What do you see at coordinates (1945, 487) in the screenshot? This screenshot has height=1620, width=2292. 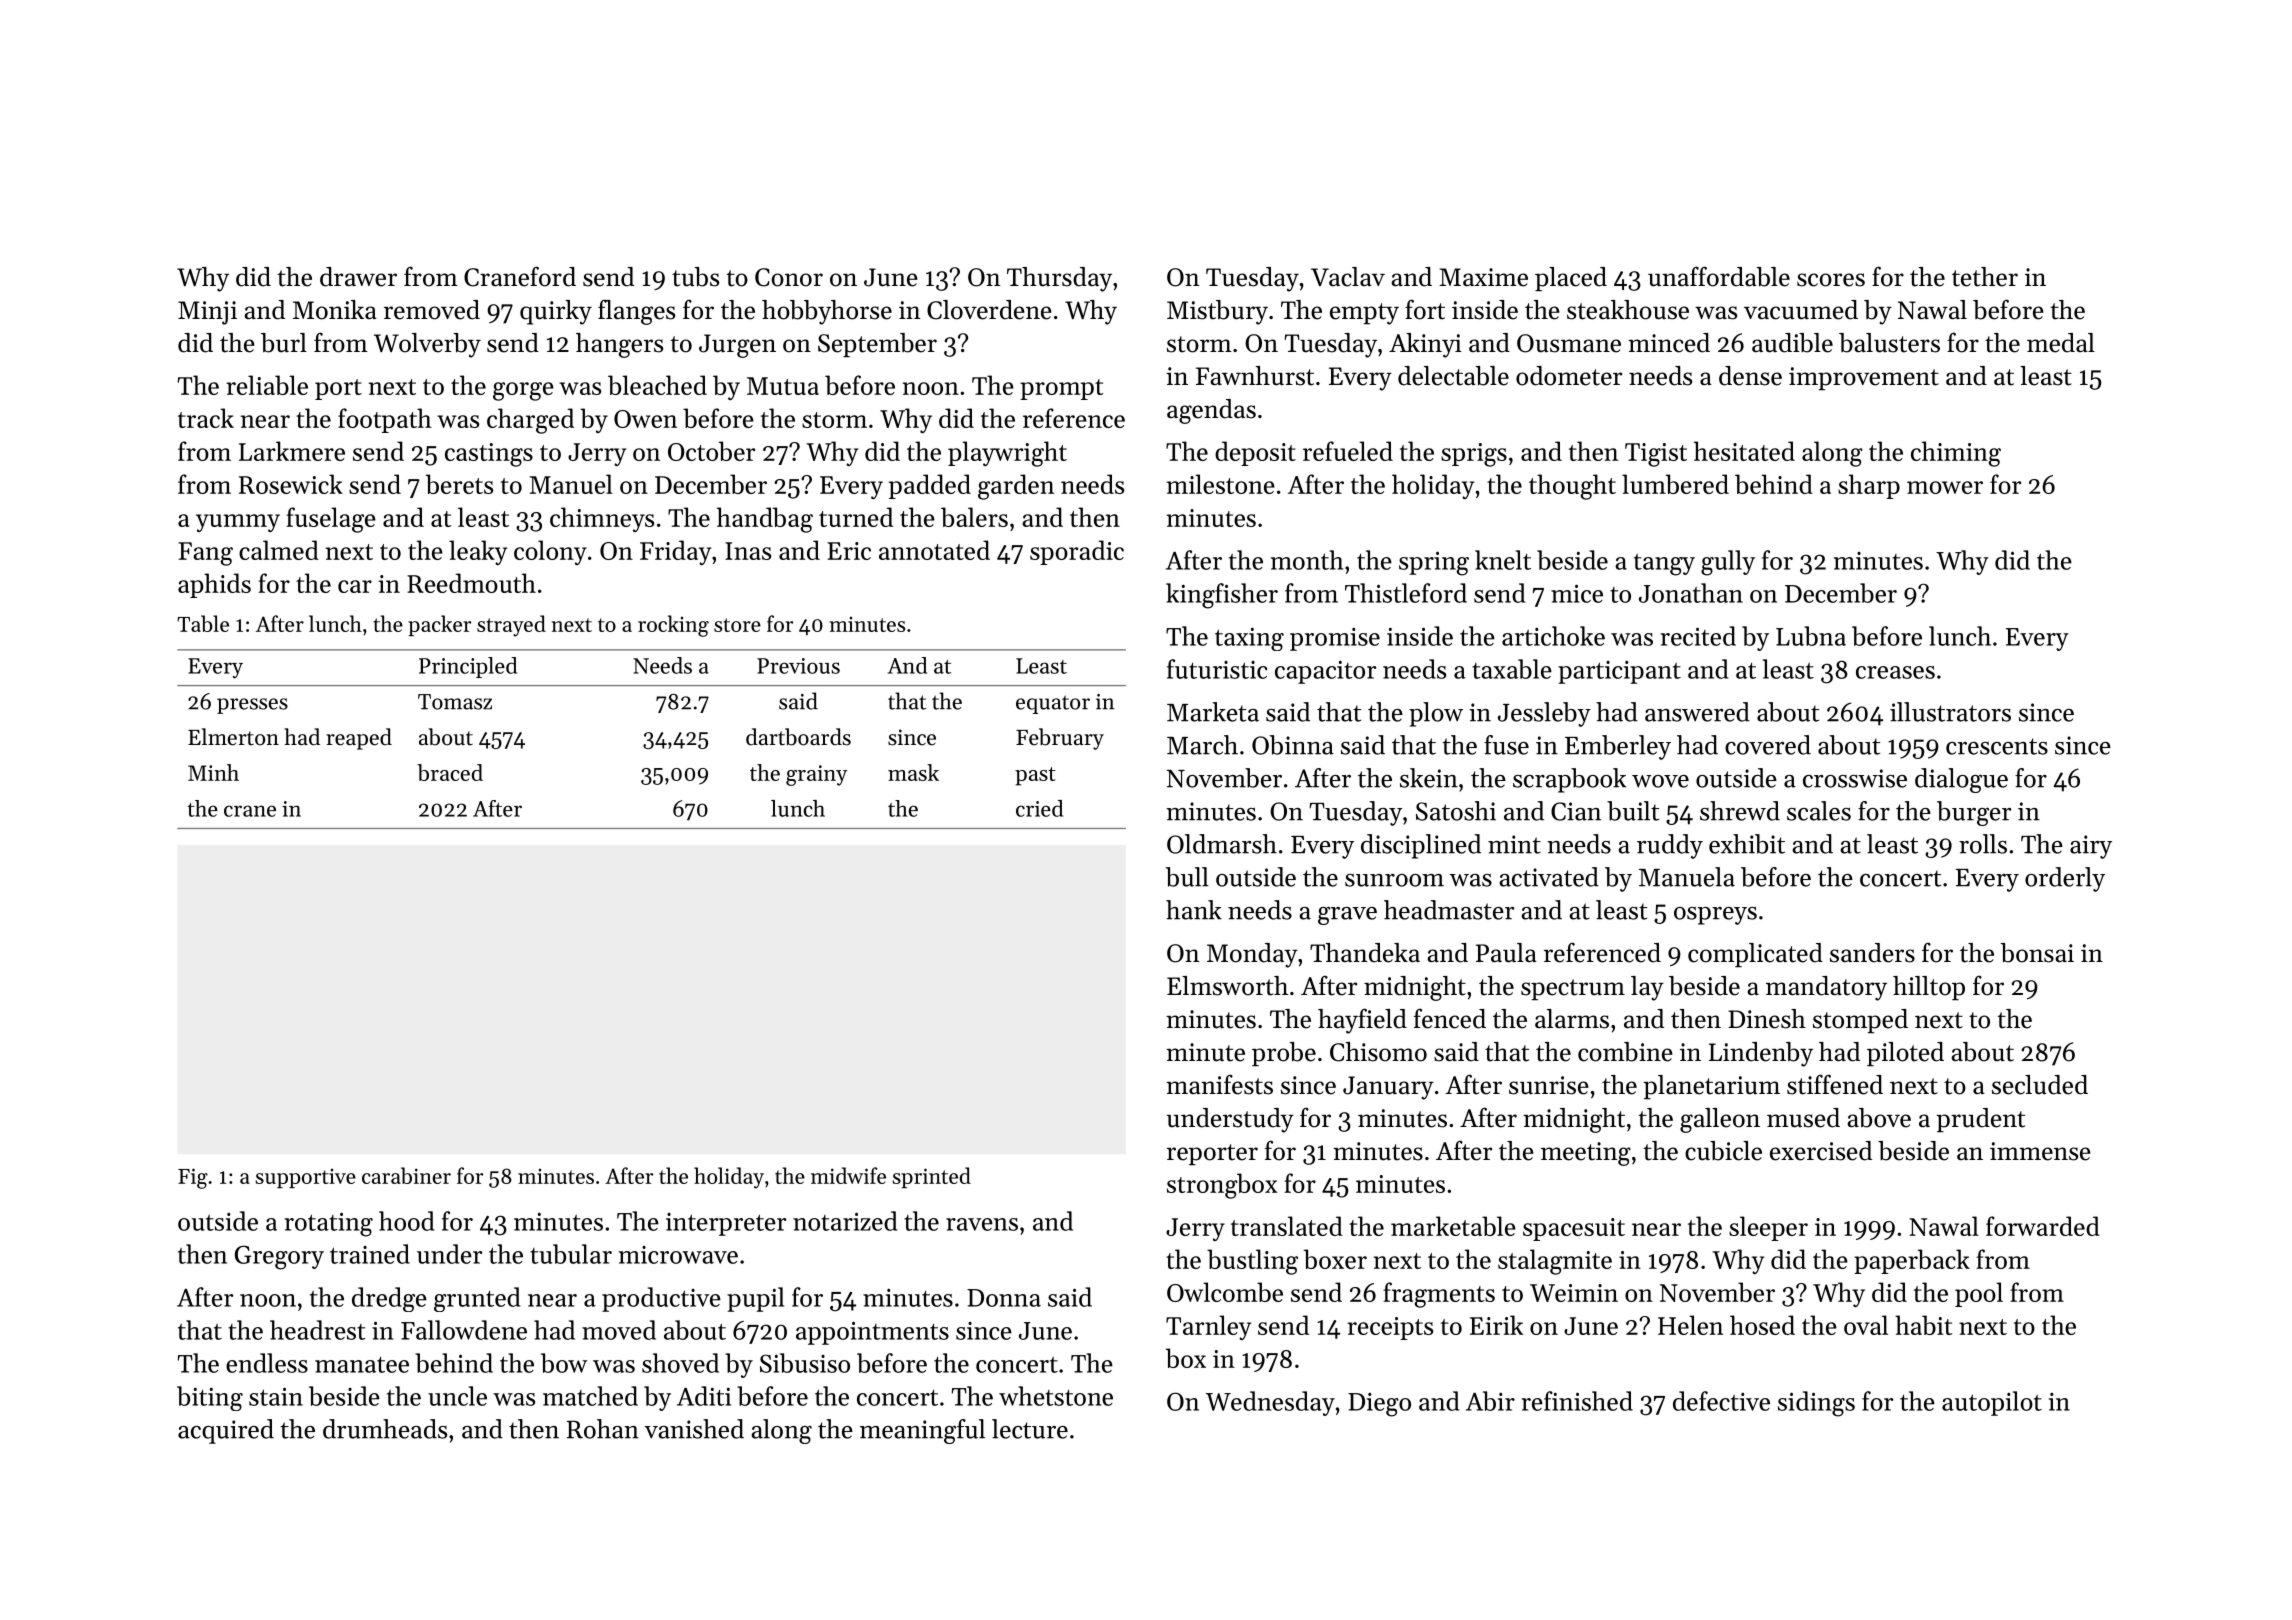 I see `mower` at bounding box center [1945, 487].
